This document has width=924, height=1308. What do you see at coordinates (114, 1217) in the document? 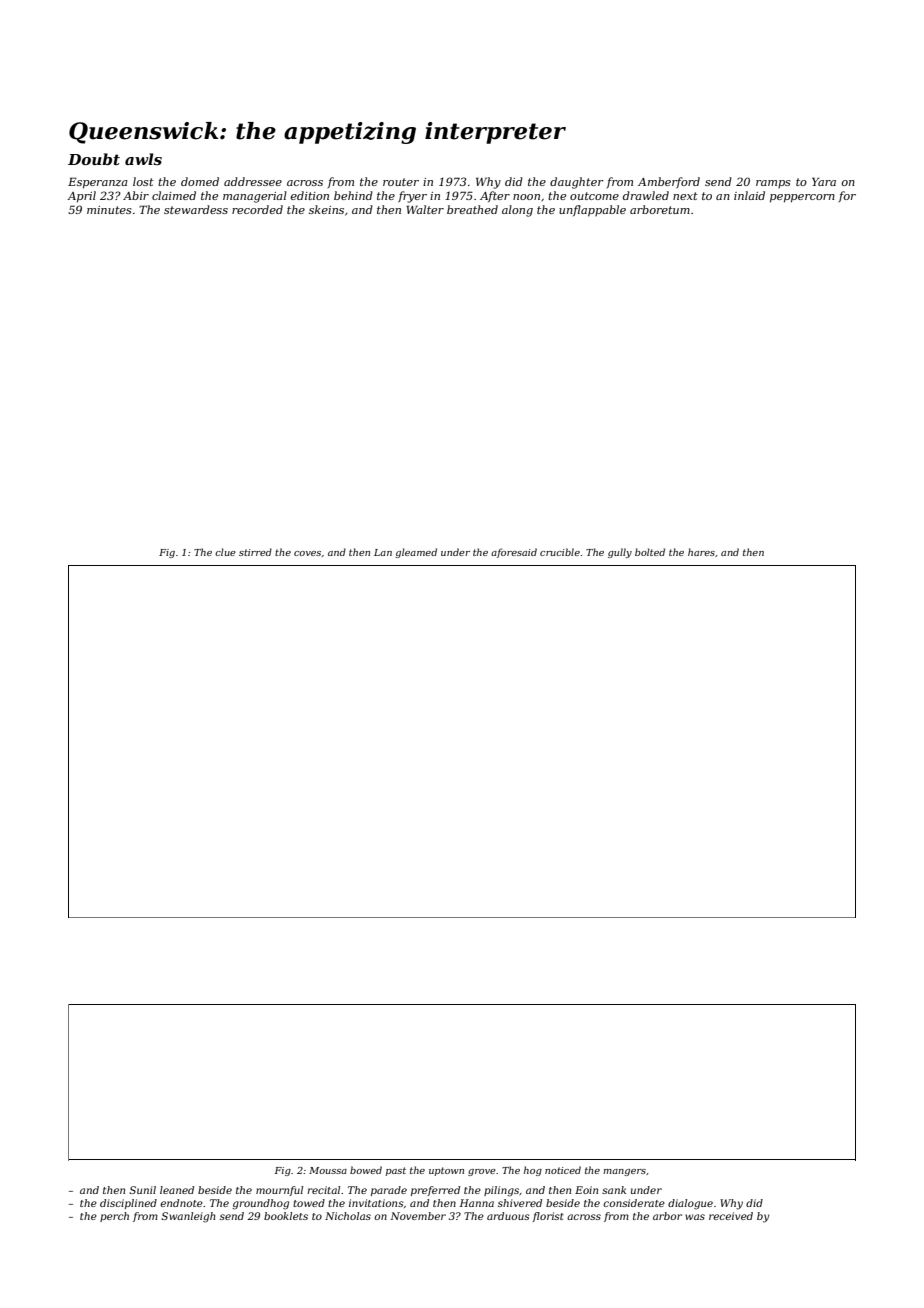
I see `perch` at bounding box center [114, 1217].
